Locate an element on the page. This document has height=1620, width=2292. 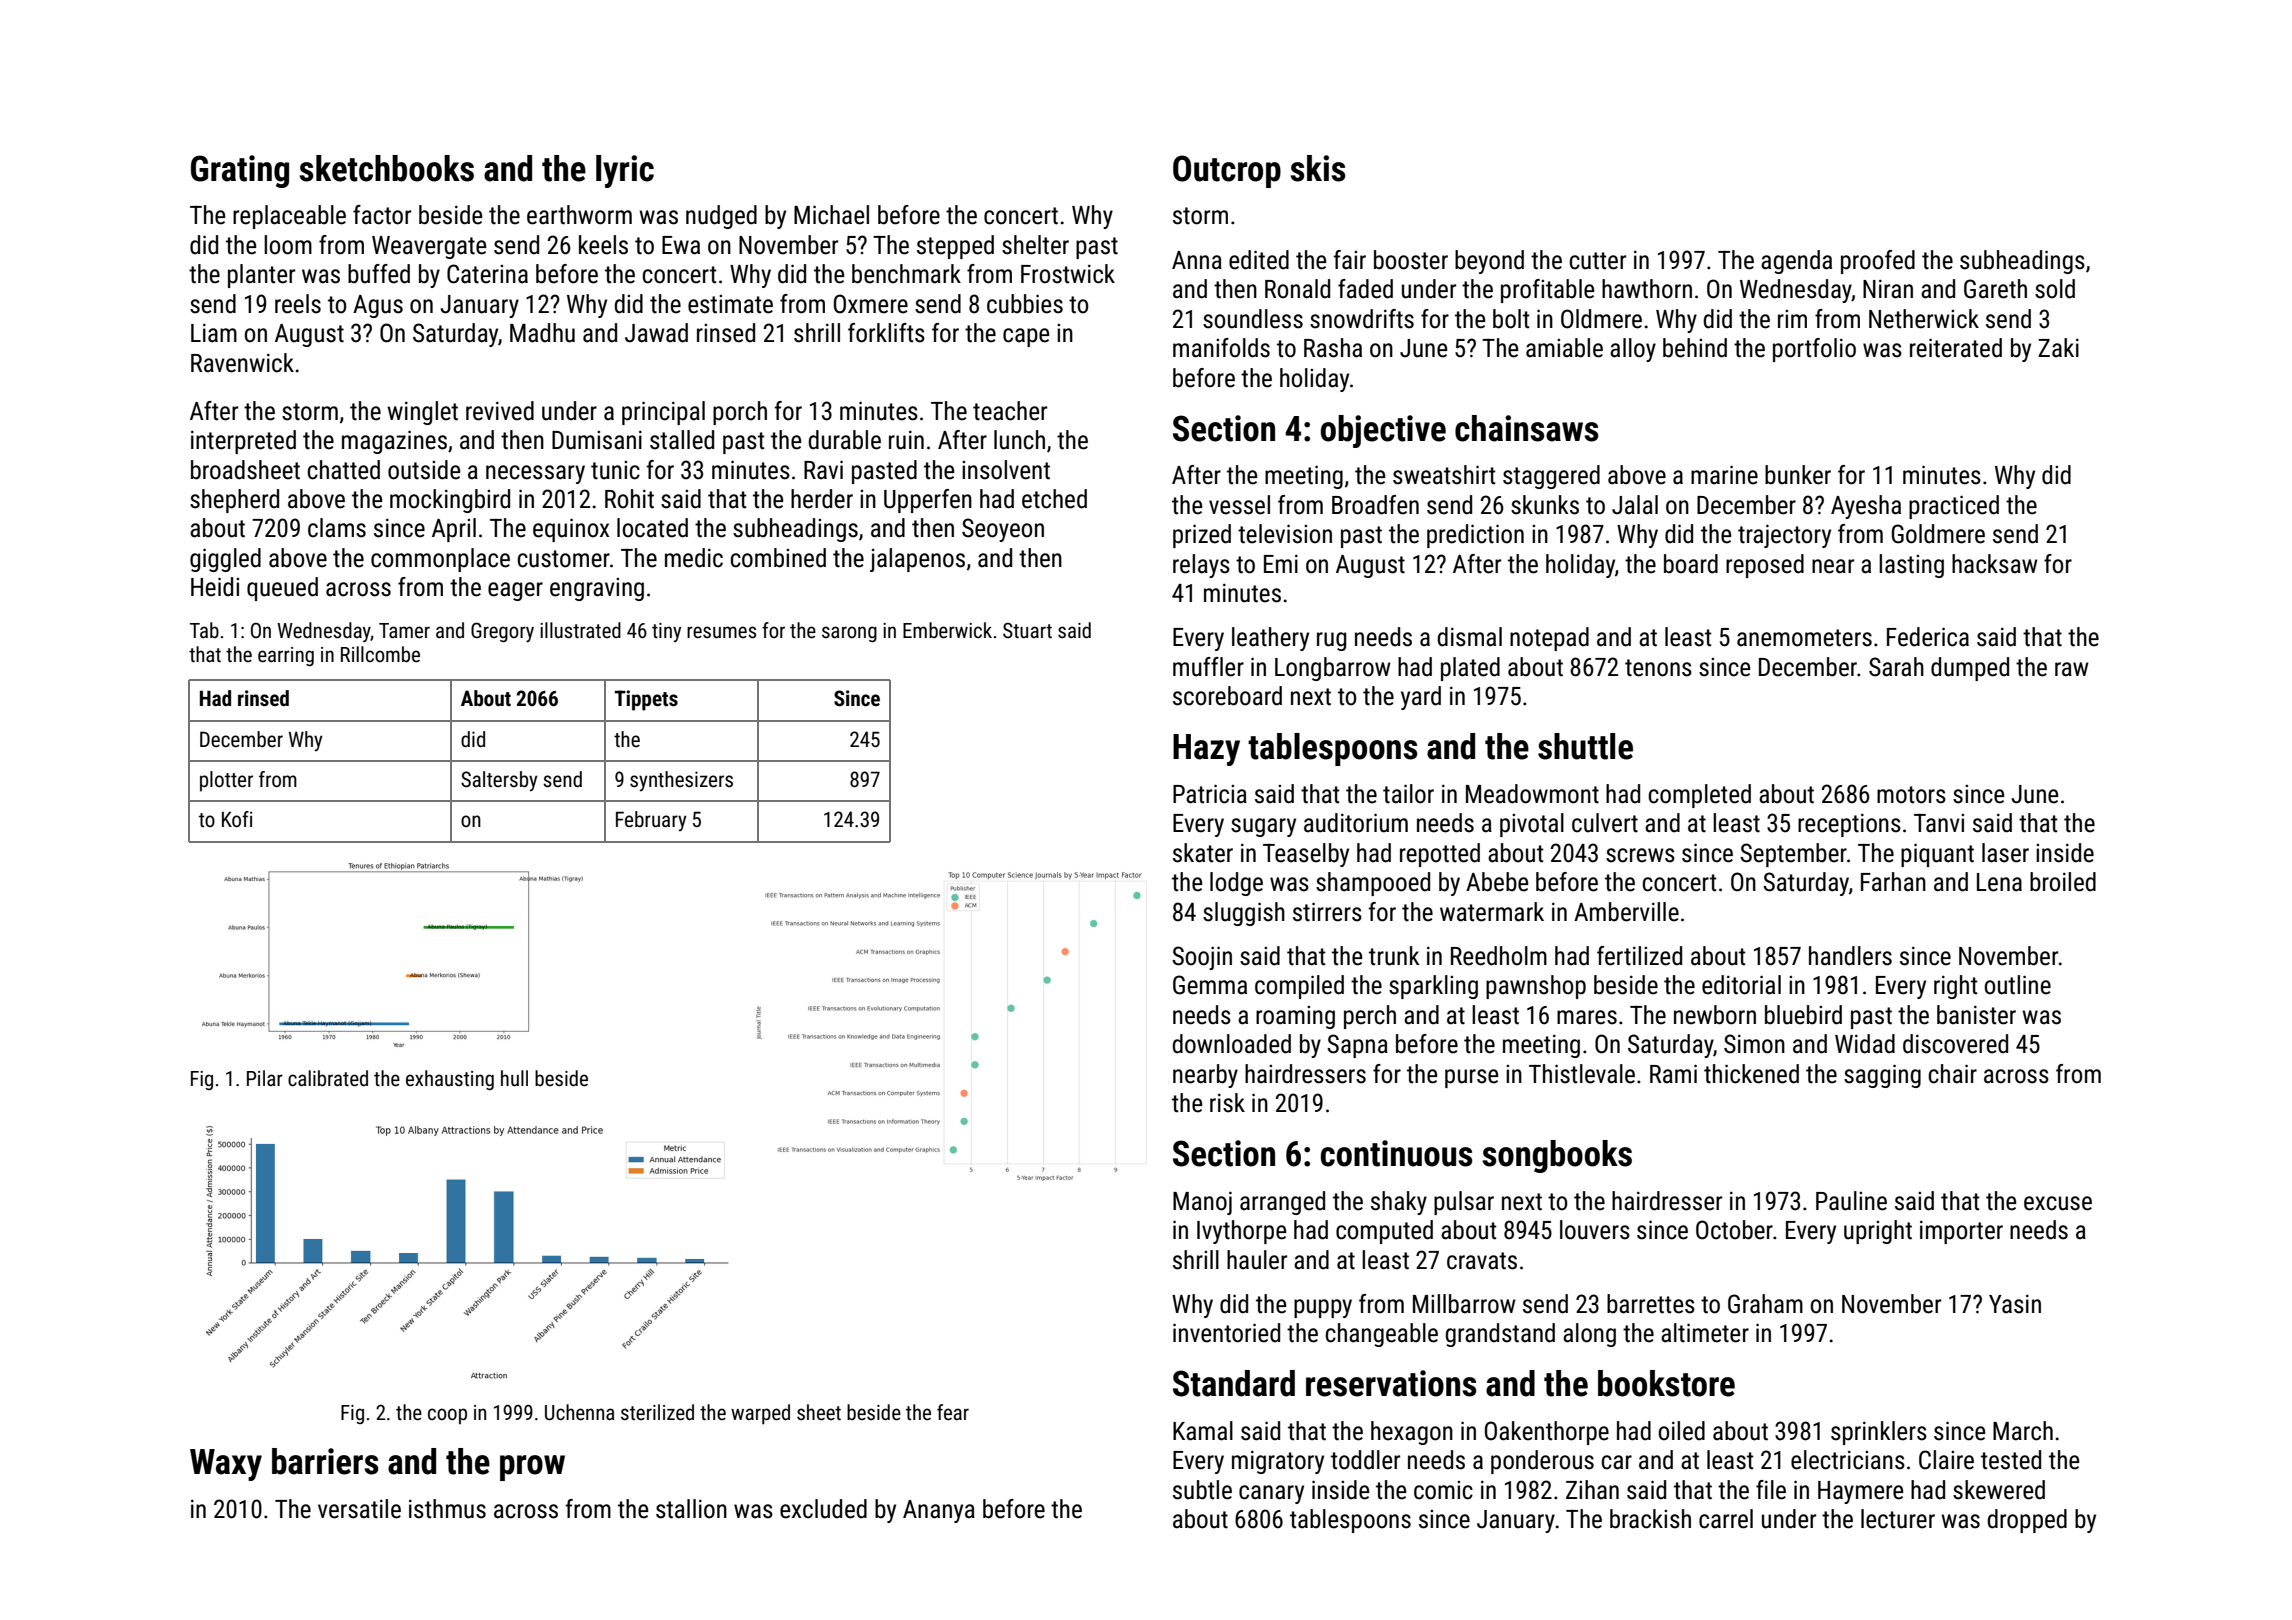
Pilar is located at coordinates (265, 1078).
